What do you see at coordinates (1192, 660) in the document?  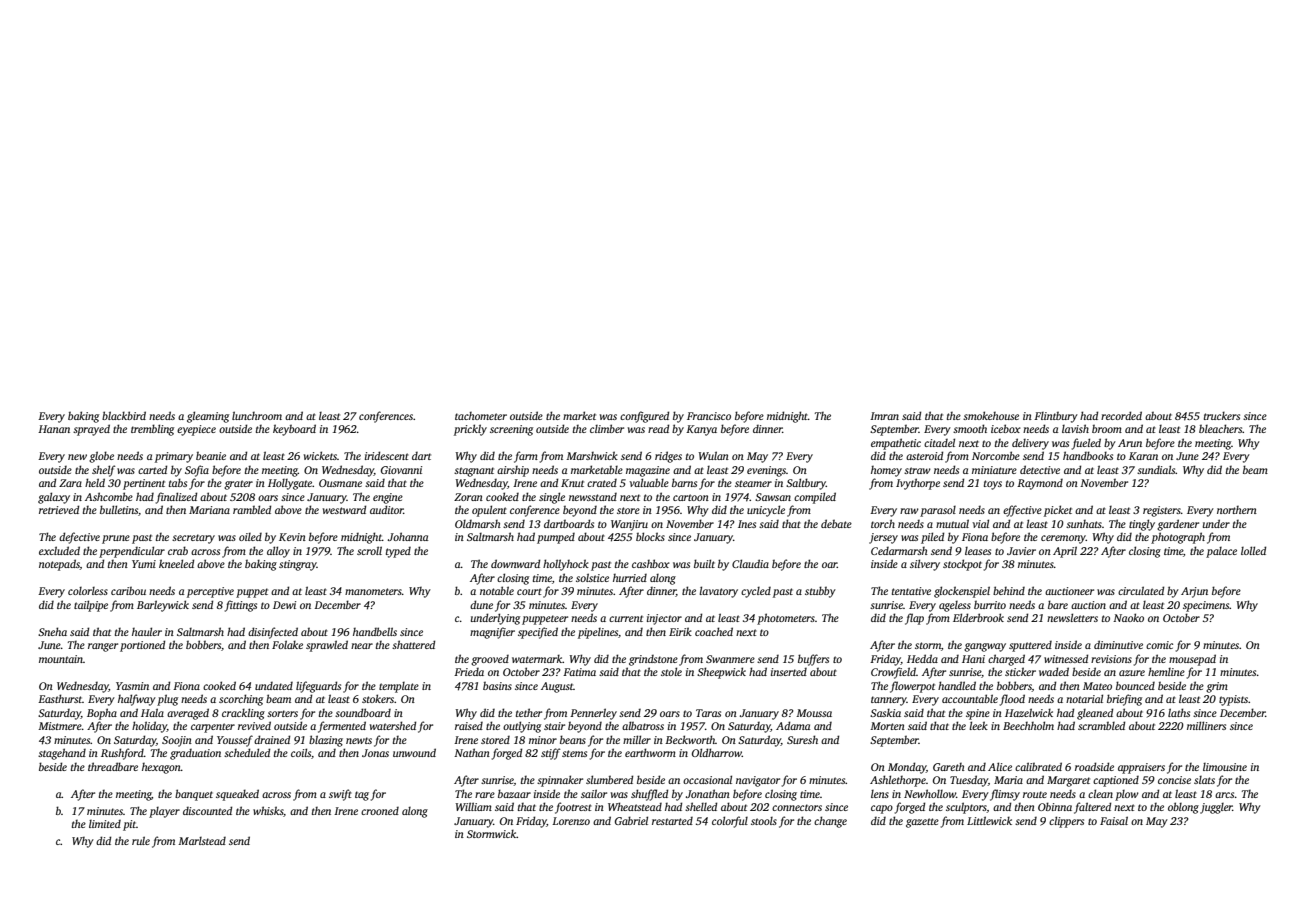 I see `mousepad` at bounding box center [1192, 660].
